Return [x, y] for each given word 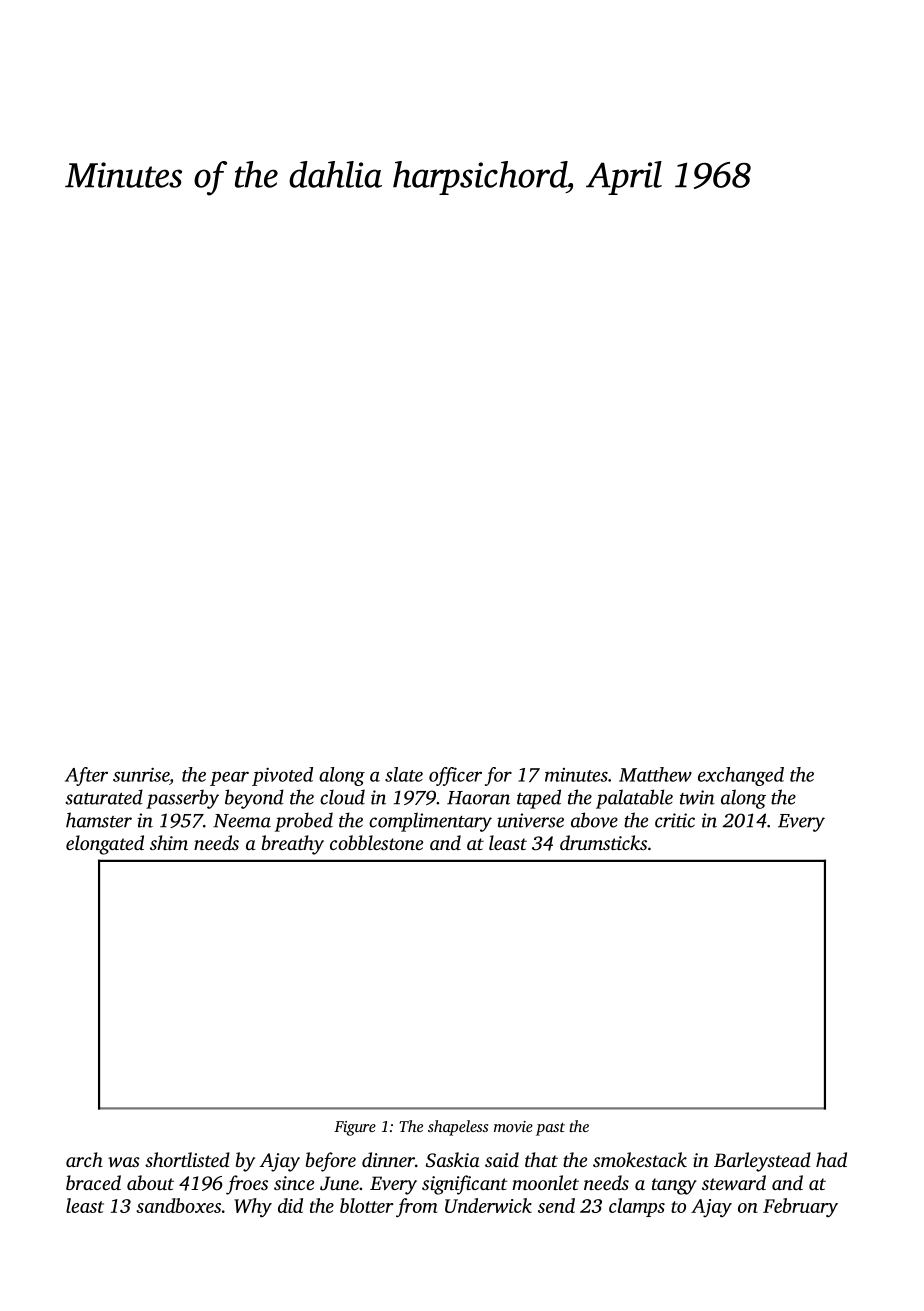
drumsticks [603, 842]
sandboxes [178, 1205]
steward [734, 1182]
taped [539, 799]
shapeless [458, 1128]
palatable [634, 799]
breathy [293, 845]
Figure [355, 1128]
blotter [367, 1205]
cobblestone [376, 842]
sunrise [141, 774]
